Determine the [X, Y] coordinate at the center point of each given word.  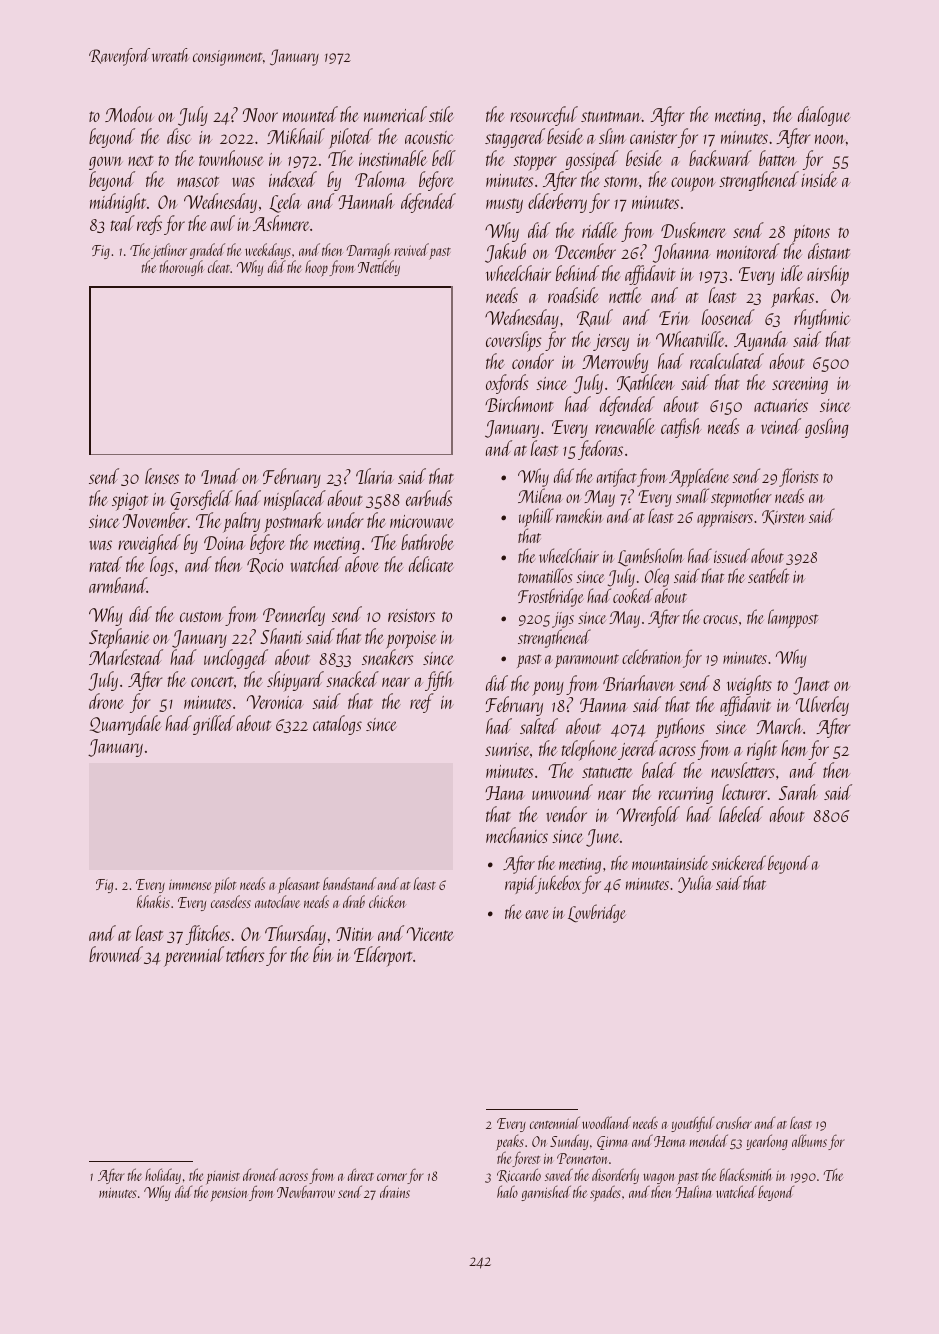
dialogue [824, 116]
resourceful [544, 116]
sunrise [507, 749]
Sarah [798, 792]
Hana [504, 793]
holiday [163, 1177]
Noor [260, 115]
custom [201, 616]
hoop [316, 268]
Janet [811, 686]
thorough [182, 268]
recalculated [727, 361]
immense [190, 884]
